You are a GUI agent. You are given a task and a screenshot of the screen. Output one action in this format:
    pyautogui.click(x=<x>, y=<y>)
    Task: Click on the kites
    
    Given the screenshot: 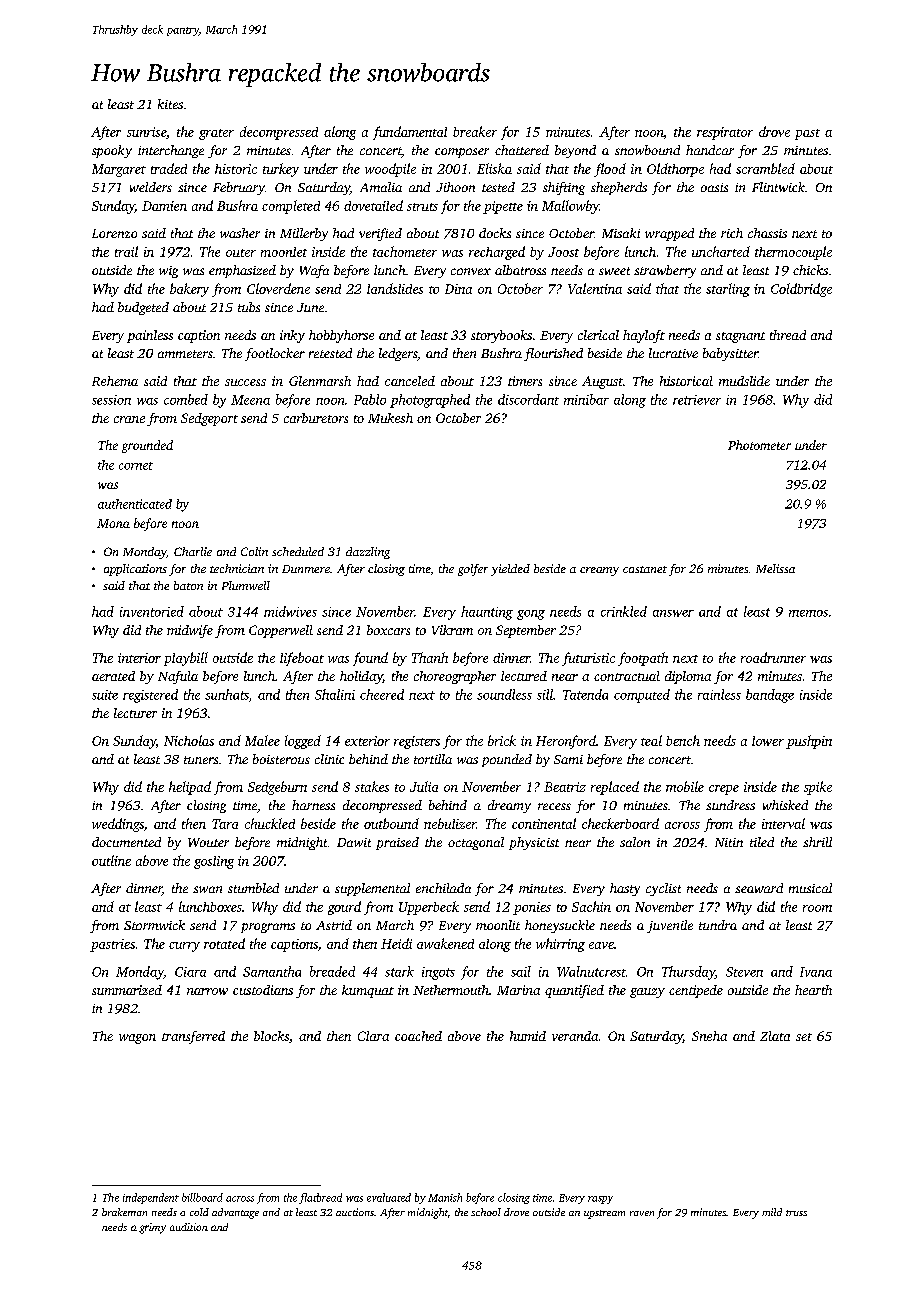 What is the action you would take?
    pyautogui.click(x=170, y=104)
